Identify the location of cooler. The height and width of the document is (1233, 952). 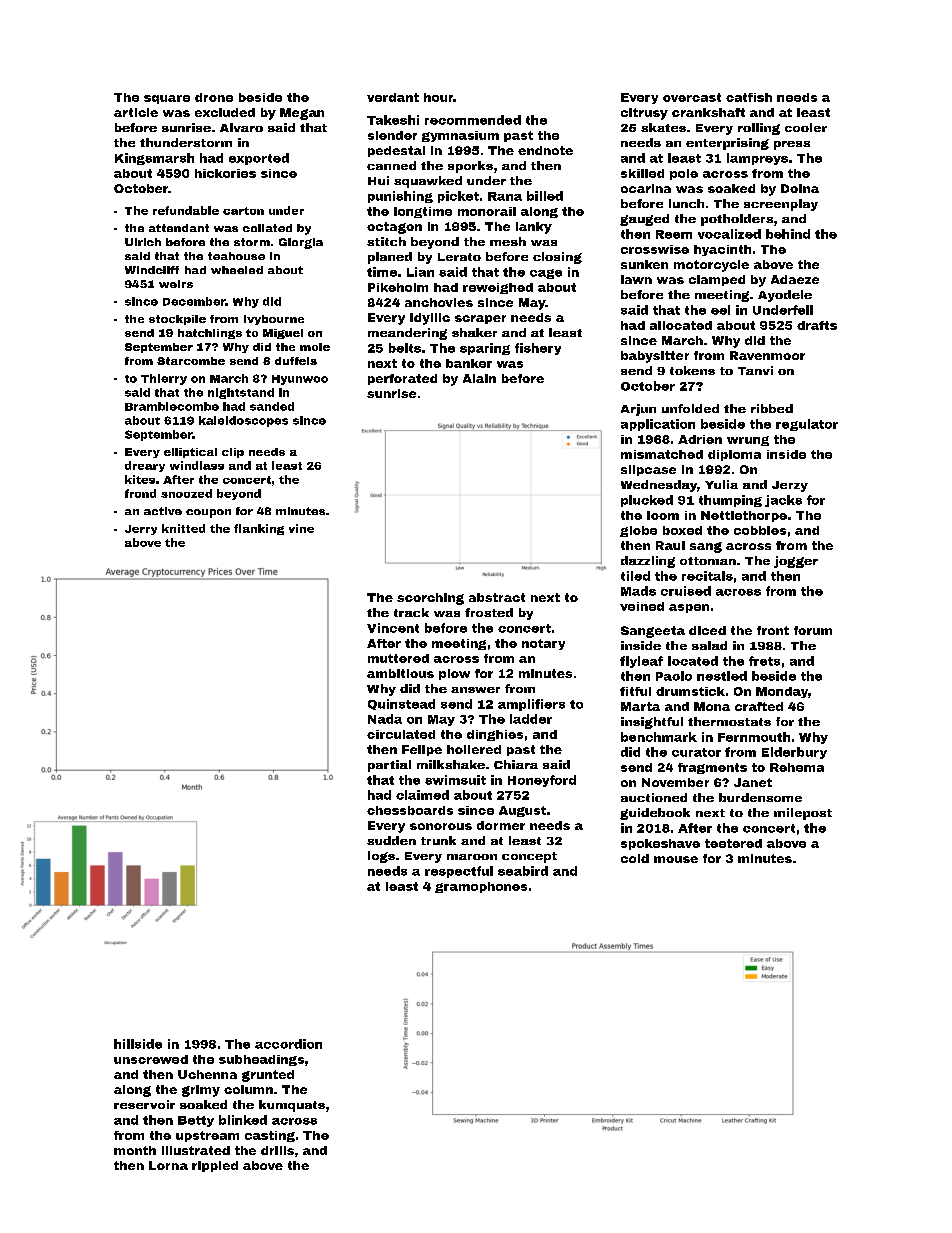
(806, 127).
